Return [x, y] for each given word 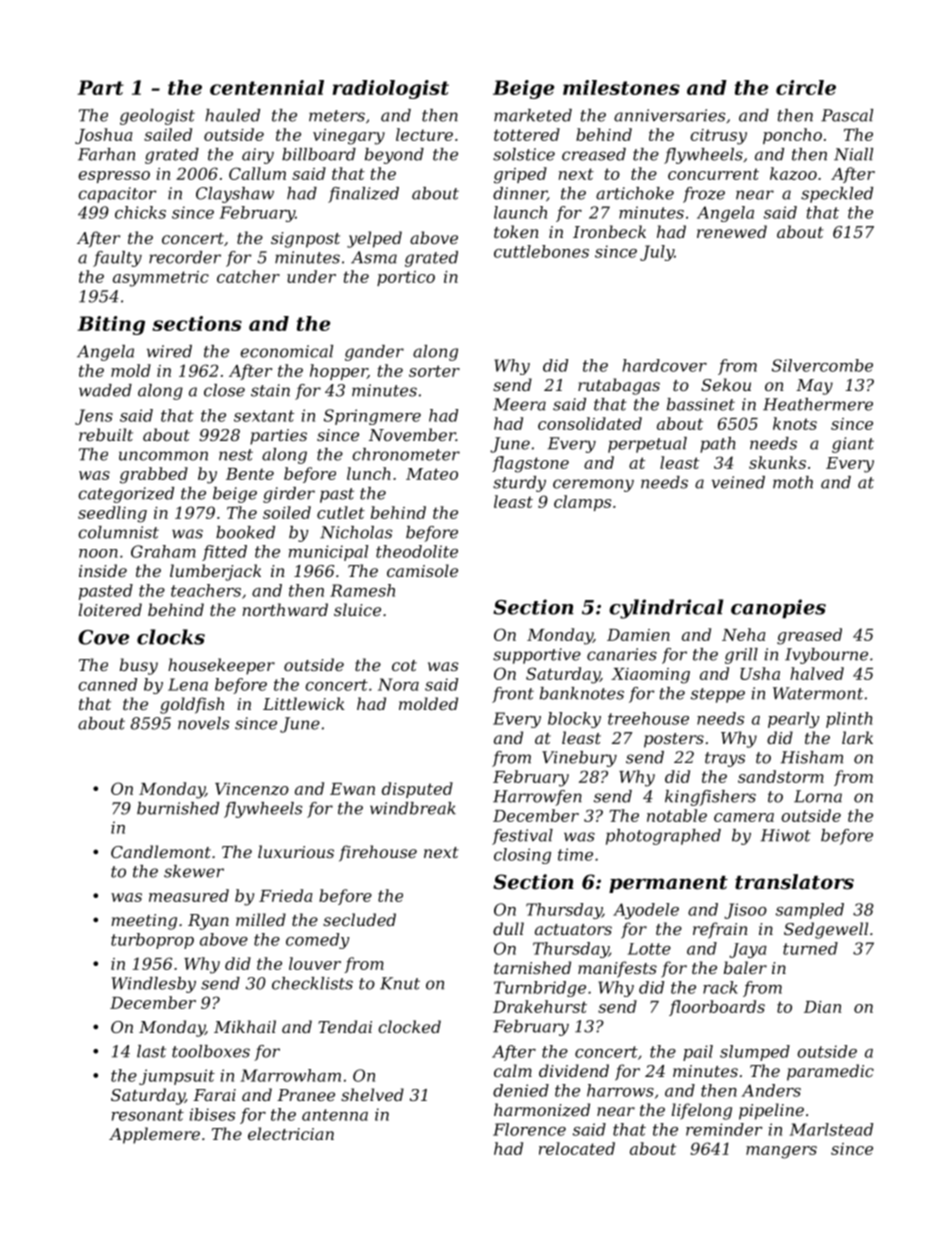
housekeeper [221, 666]
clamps [582, 503]
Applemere [154, 1135]
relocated [577, 1148]
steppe [718, 695]
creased [594, 154]
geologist [157, 117]
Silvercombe [822, 365]
